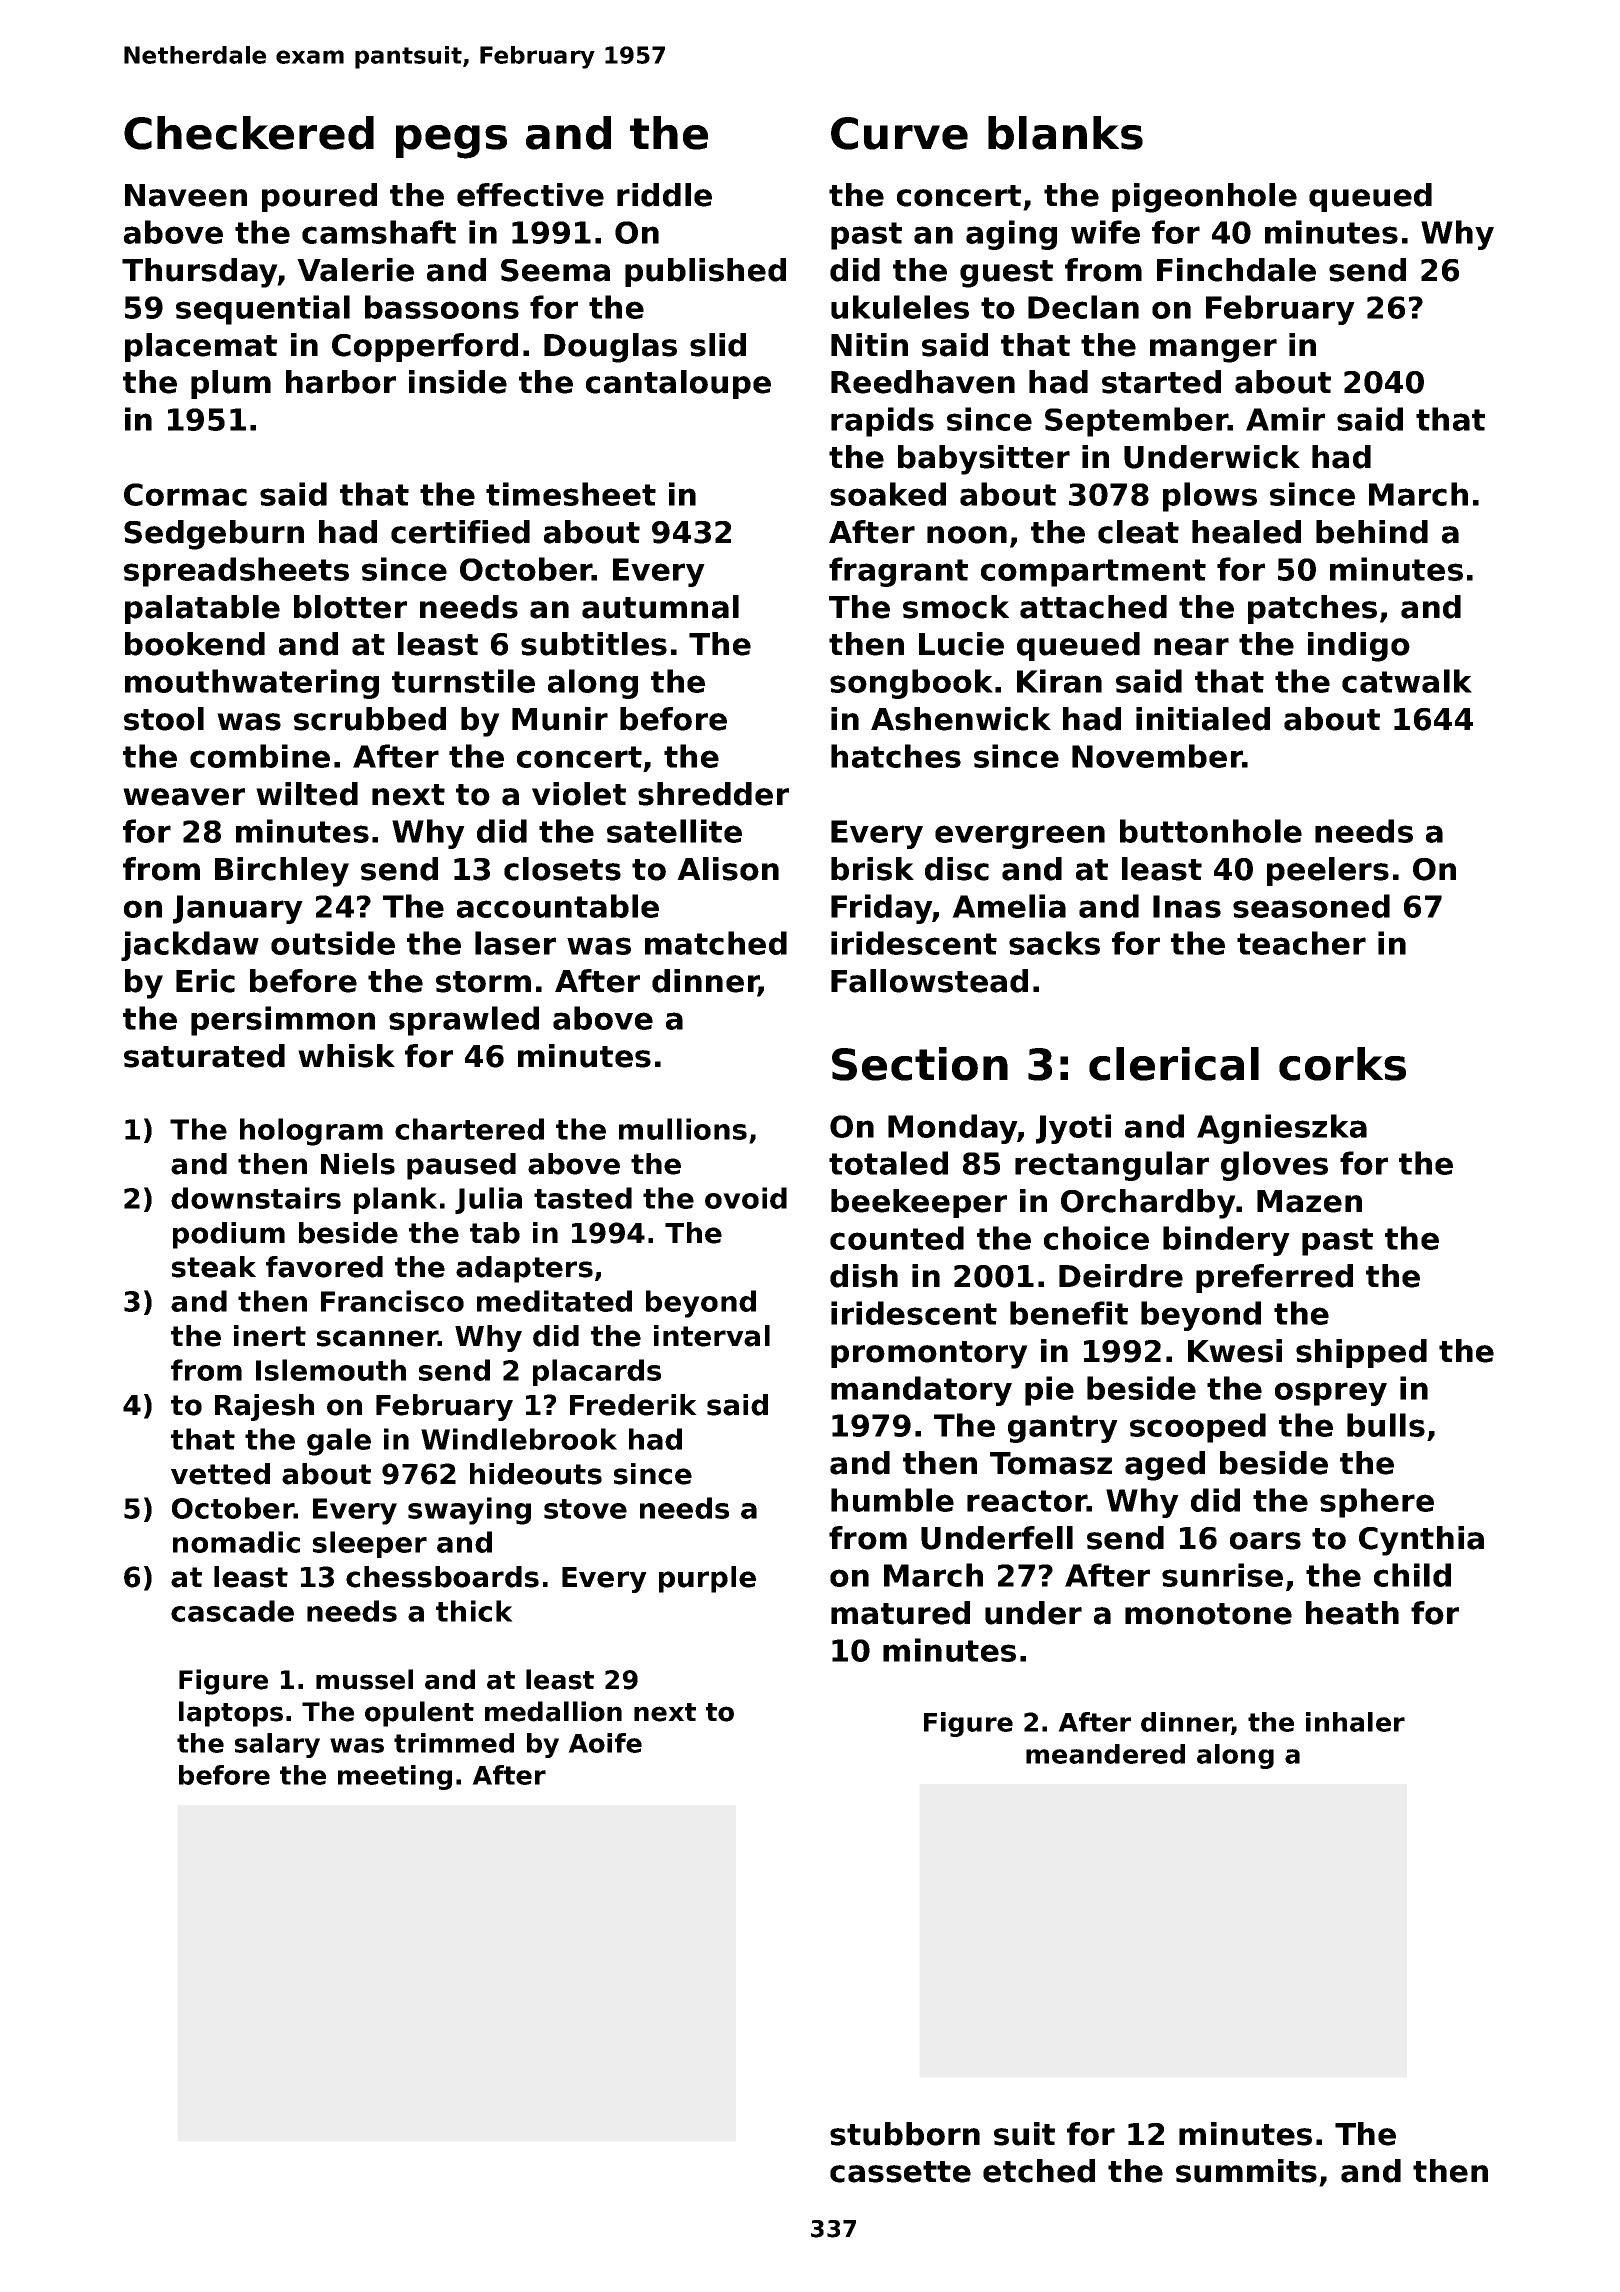  I want to click on cantaloupe, so click(678, 384).
